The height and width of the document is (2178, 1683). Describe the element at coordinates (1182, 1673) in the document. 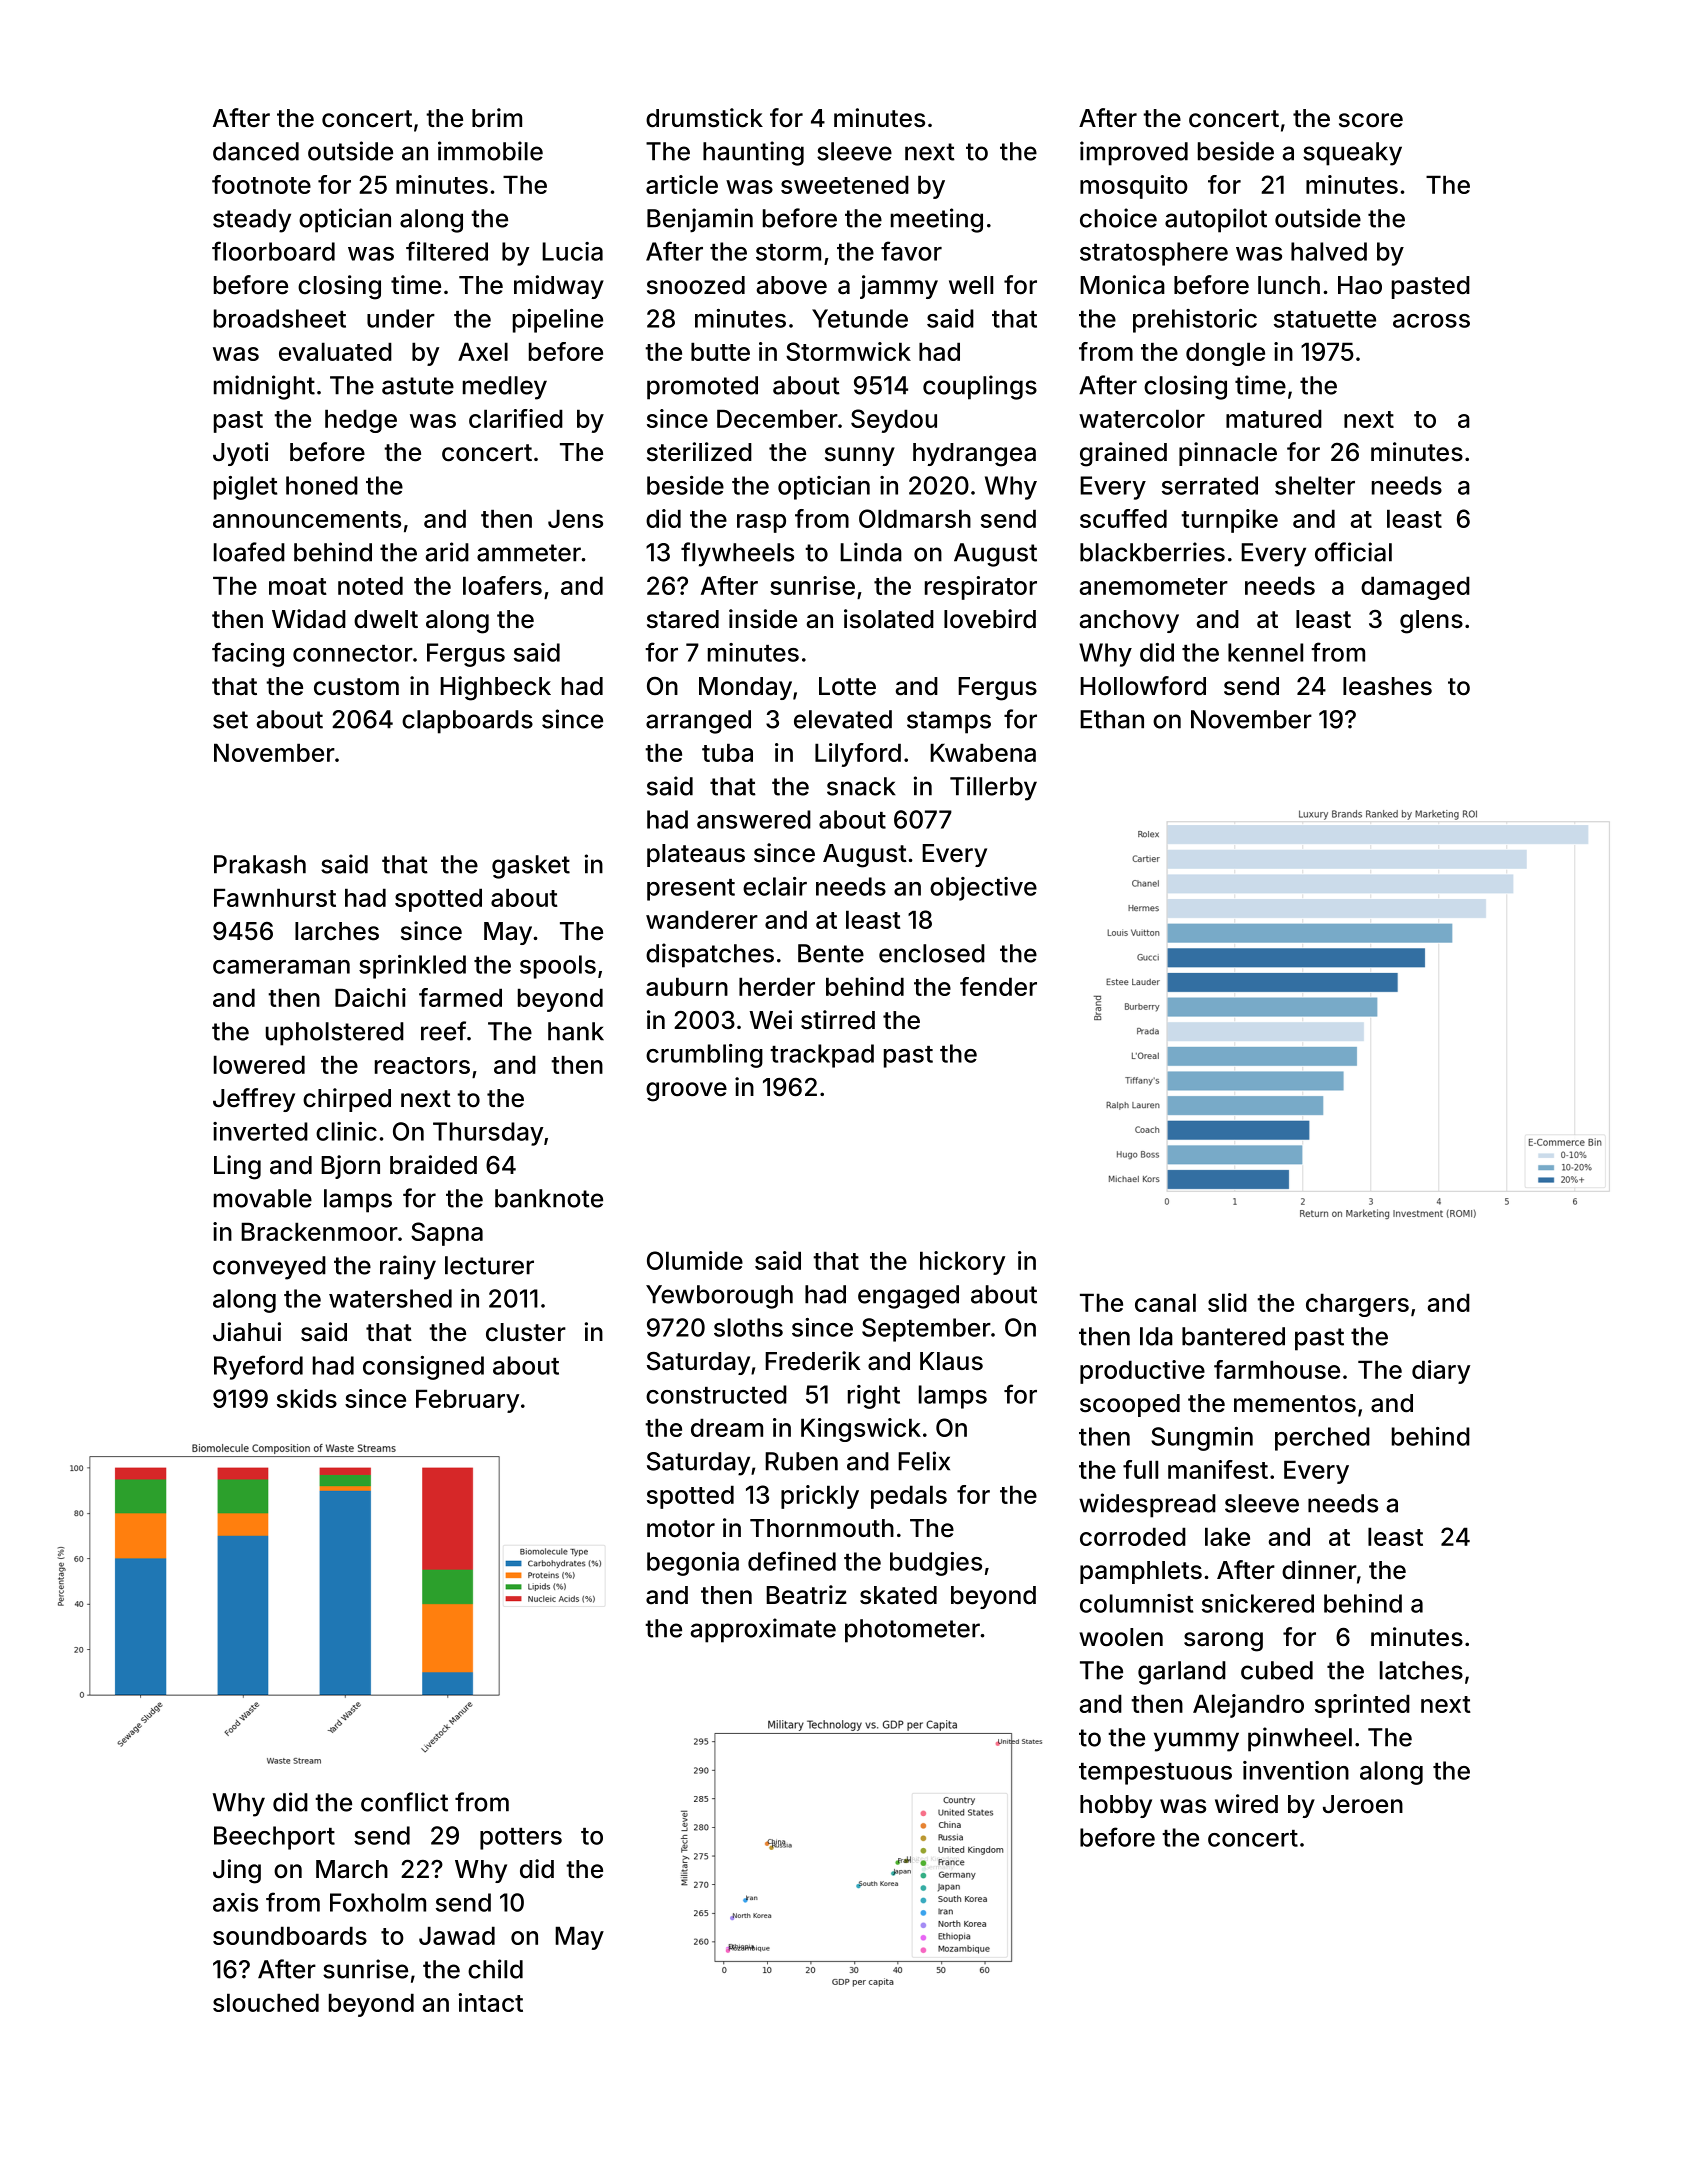

I see `garland` at that location.
